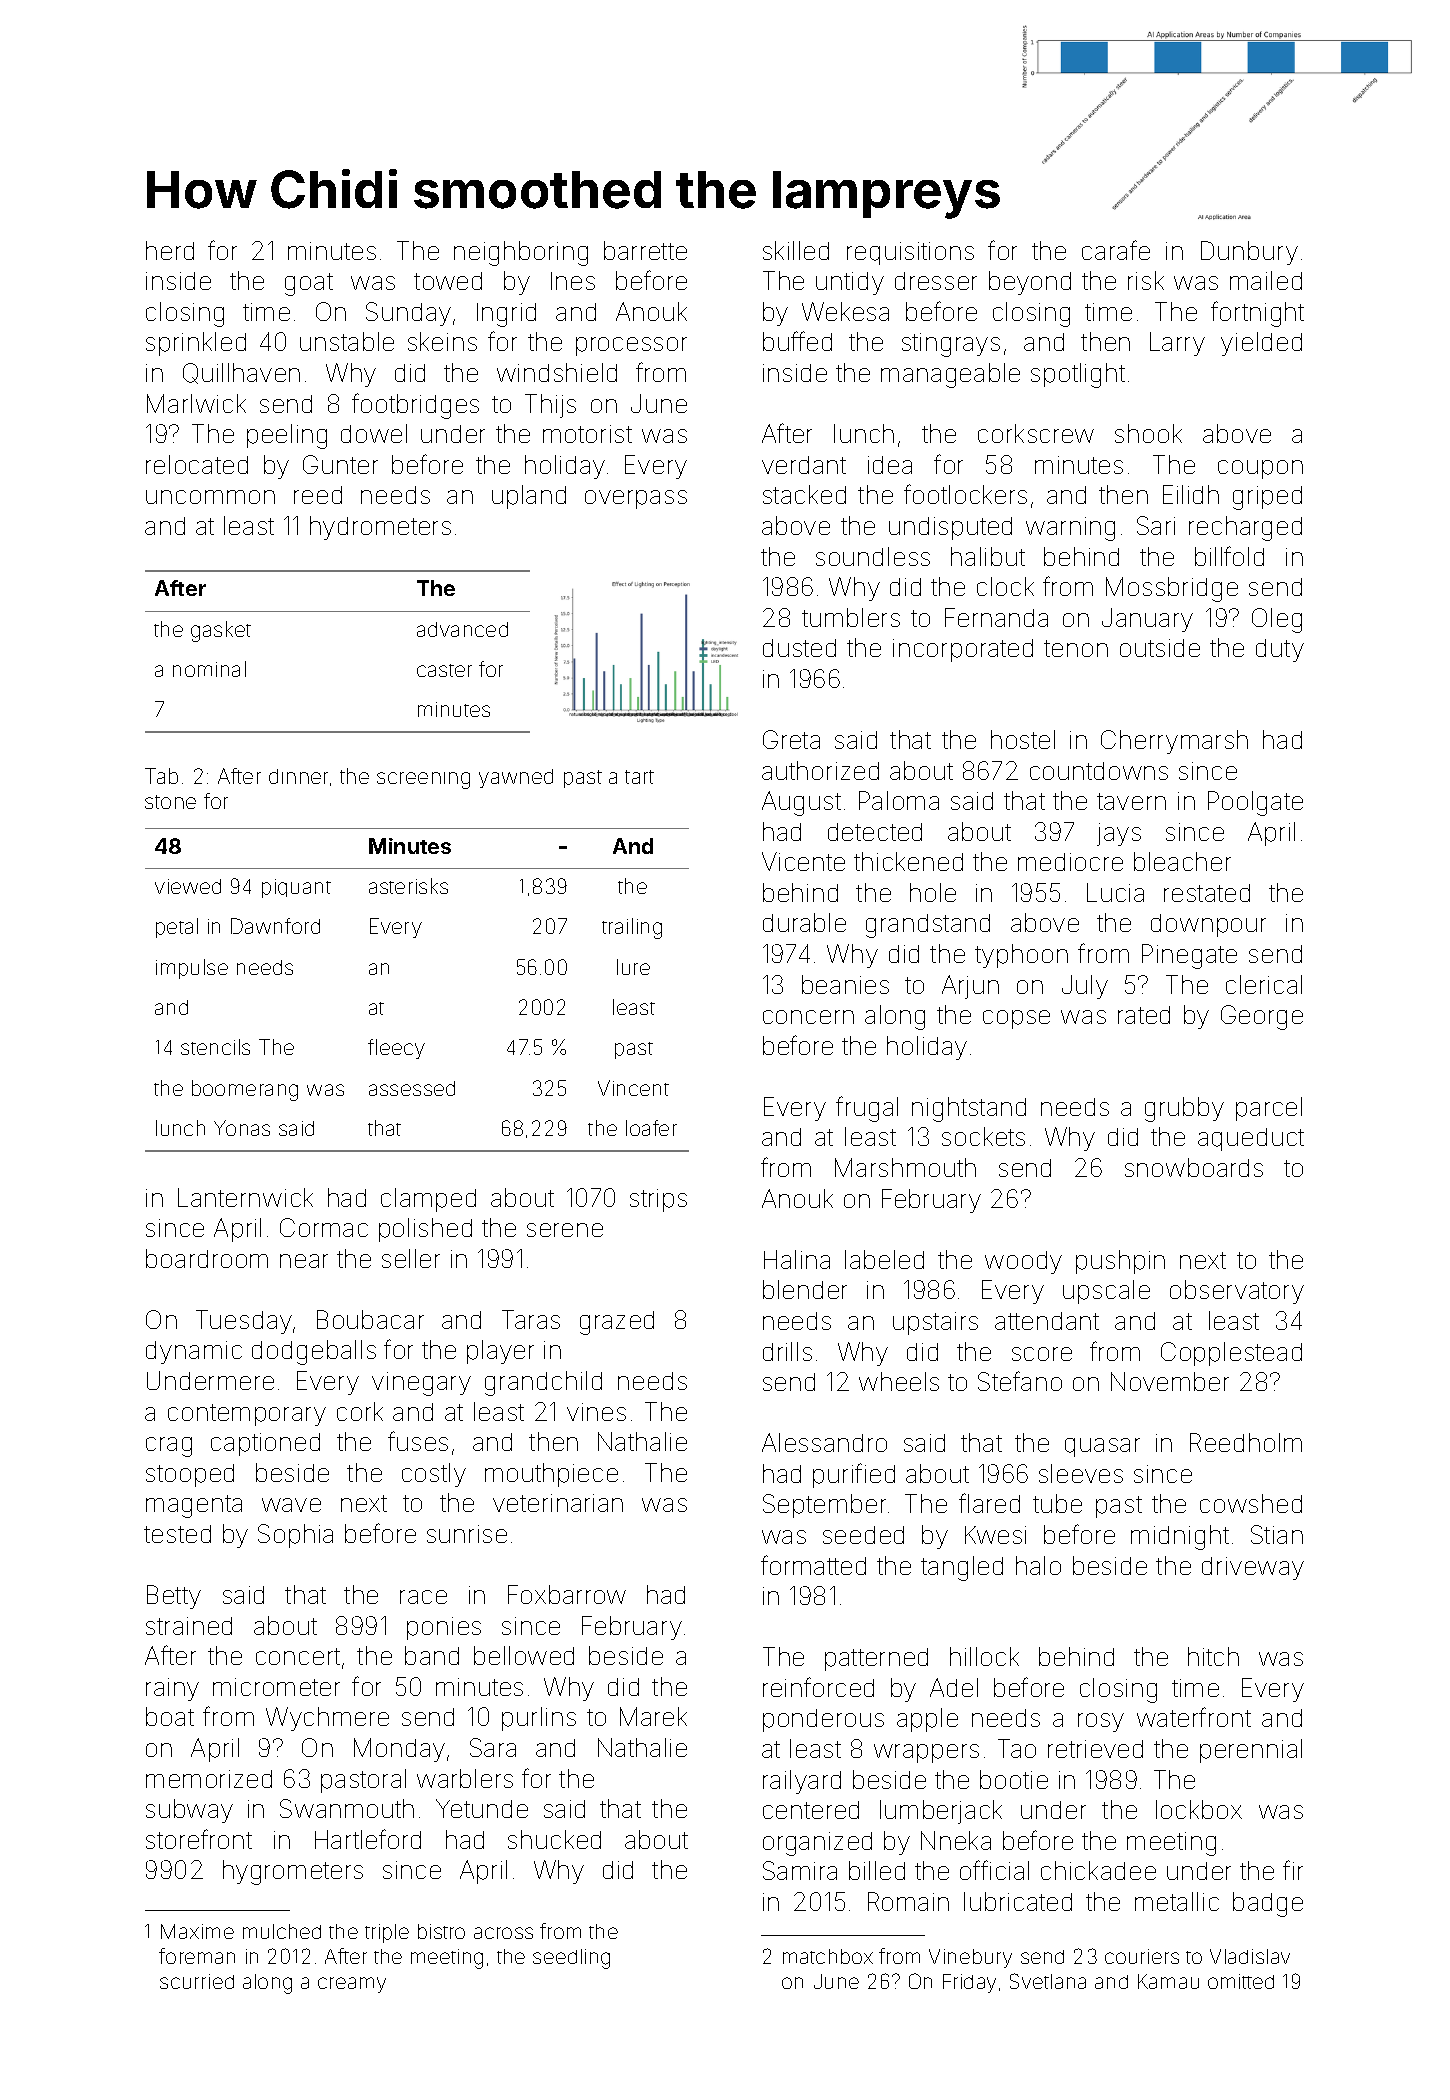  What do you see at coordinates (197, 1981) in the screenshot?
I see `scurried` at bounding box center [197, 1981].
